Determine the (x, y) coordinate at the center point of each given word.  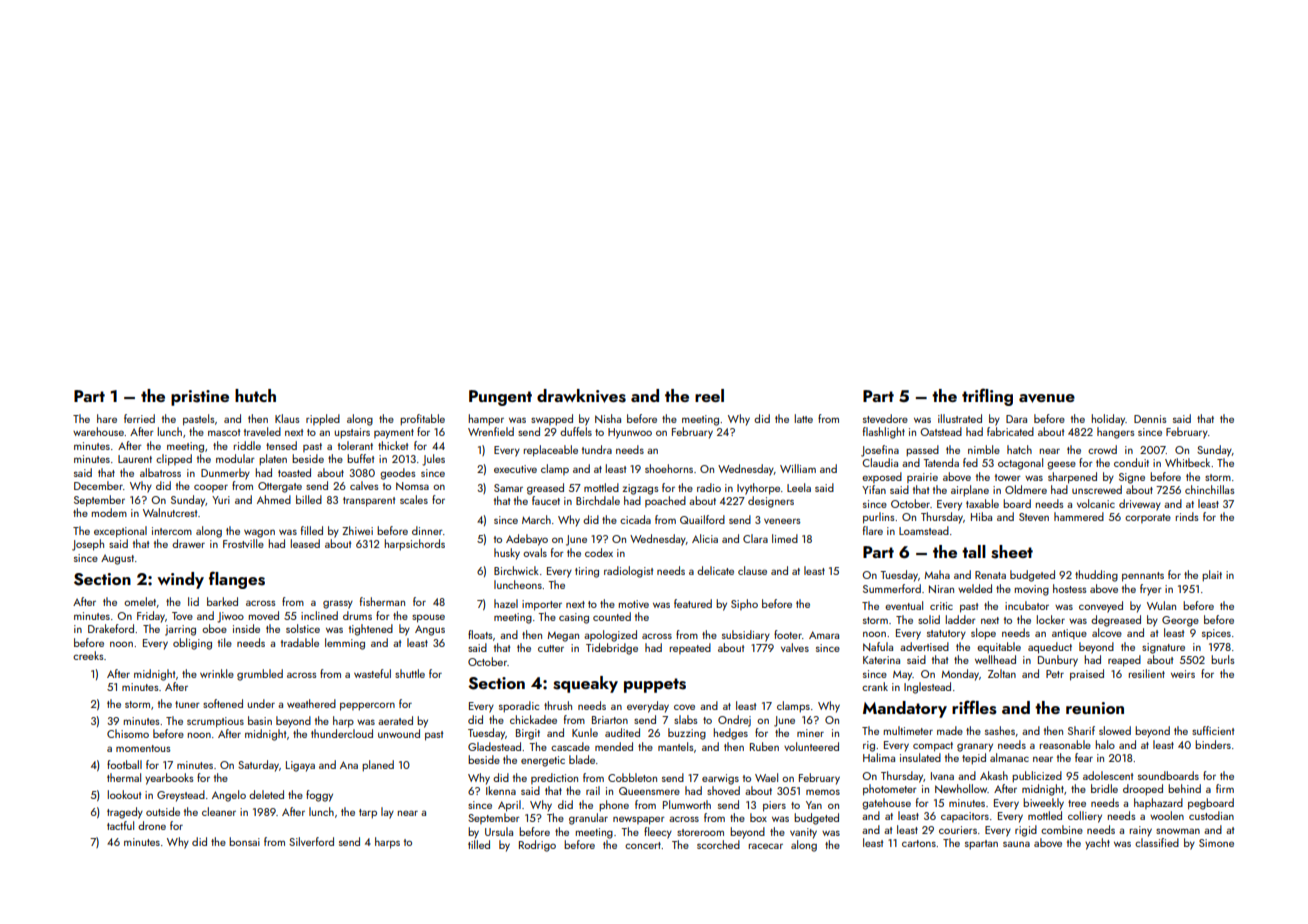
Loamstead (924, 530)
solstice (303, 628)
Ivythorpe (758, 489)
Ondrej (734, 721)
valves (795, 647)
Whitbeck (1187, 462)
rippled (323, 420)
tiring (587, 572)
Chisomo (128, 733)
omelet (140, 601)
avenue (1047, 398)
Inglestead (927, 688)
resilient (1147, 673)
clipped (174, 460)
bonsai (244, 841)
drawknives (581, 396)
